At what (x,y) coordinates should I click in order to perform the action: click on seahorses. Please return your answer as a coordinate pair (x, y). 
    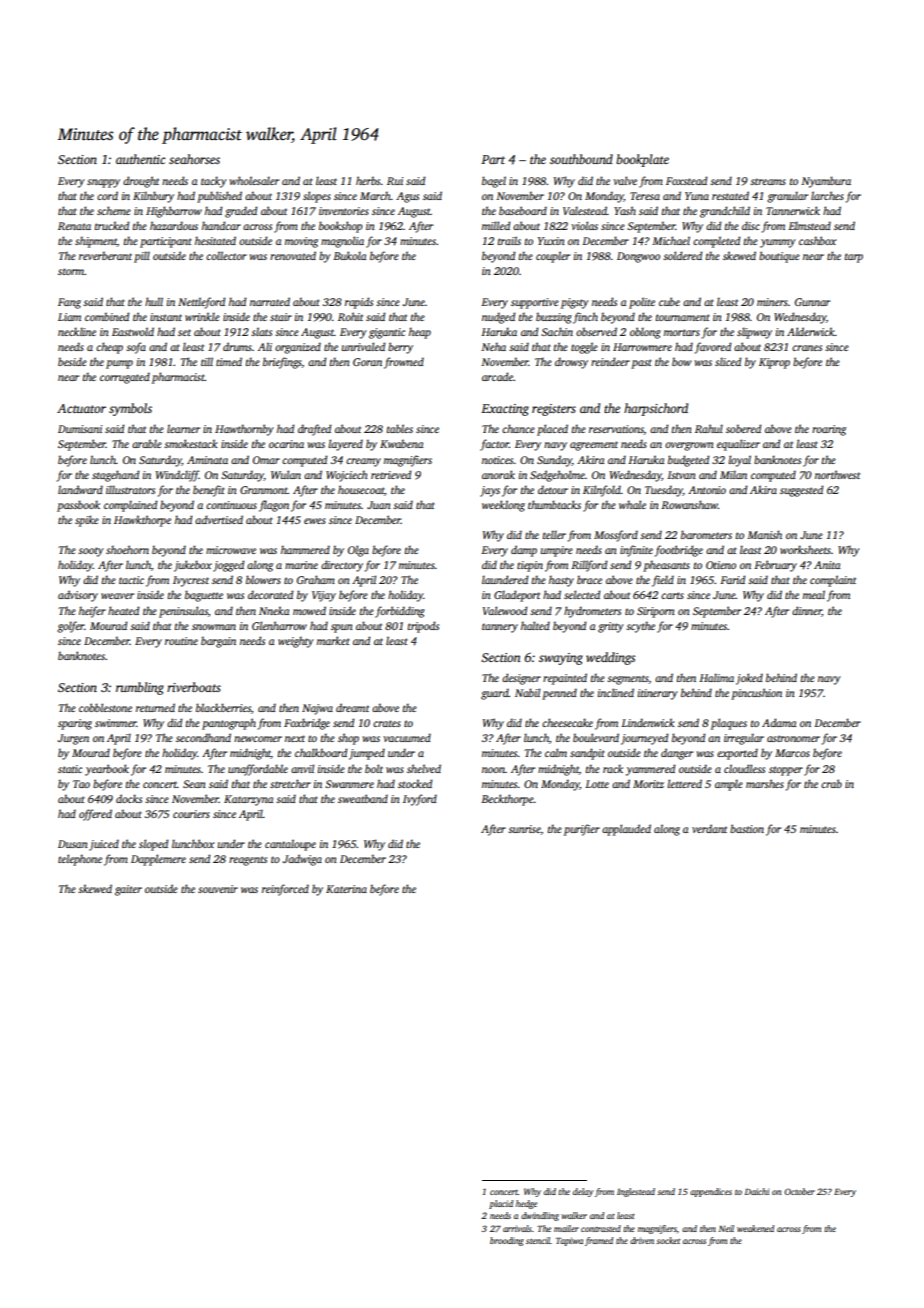
    Looking at the image, I should click on (194, 159).
